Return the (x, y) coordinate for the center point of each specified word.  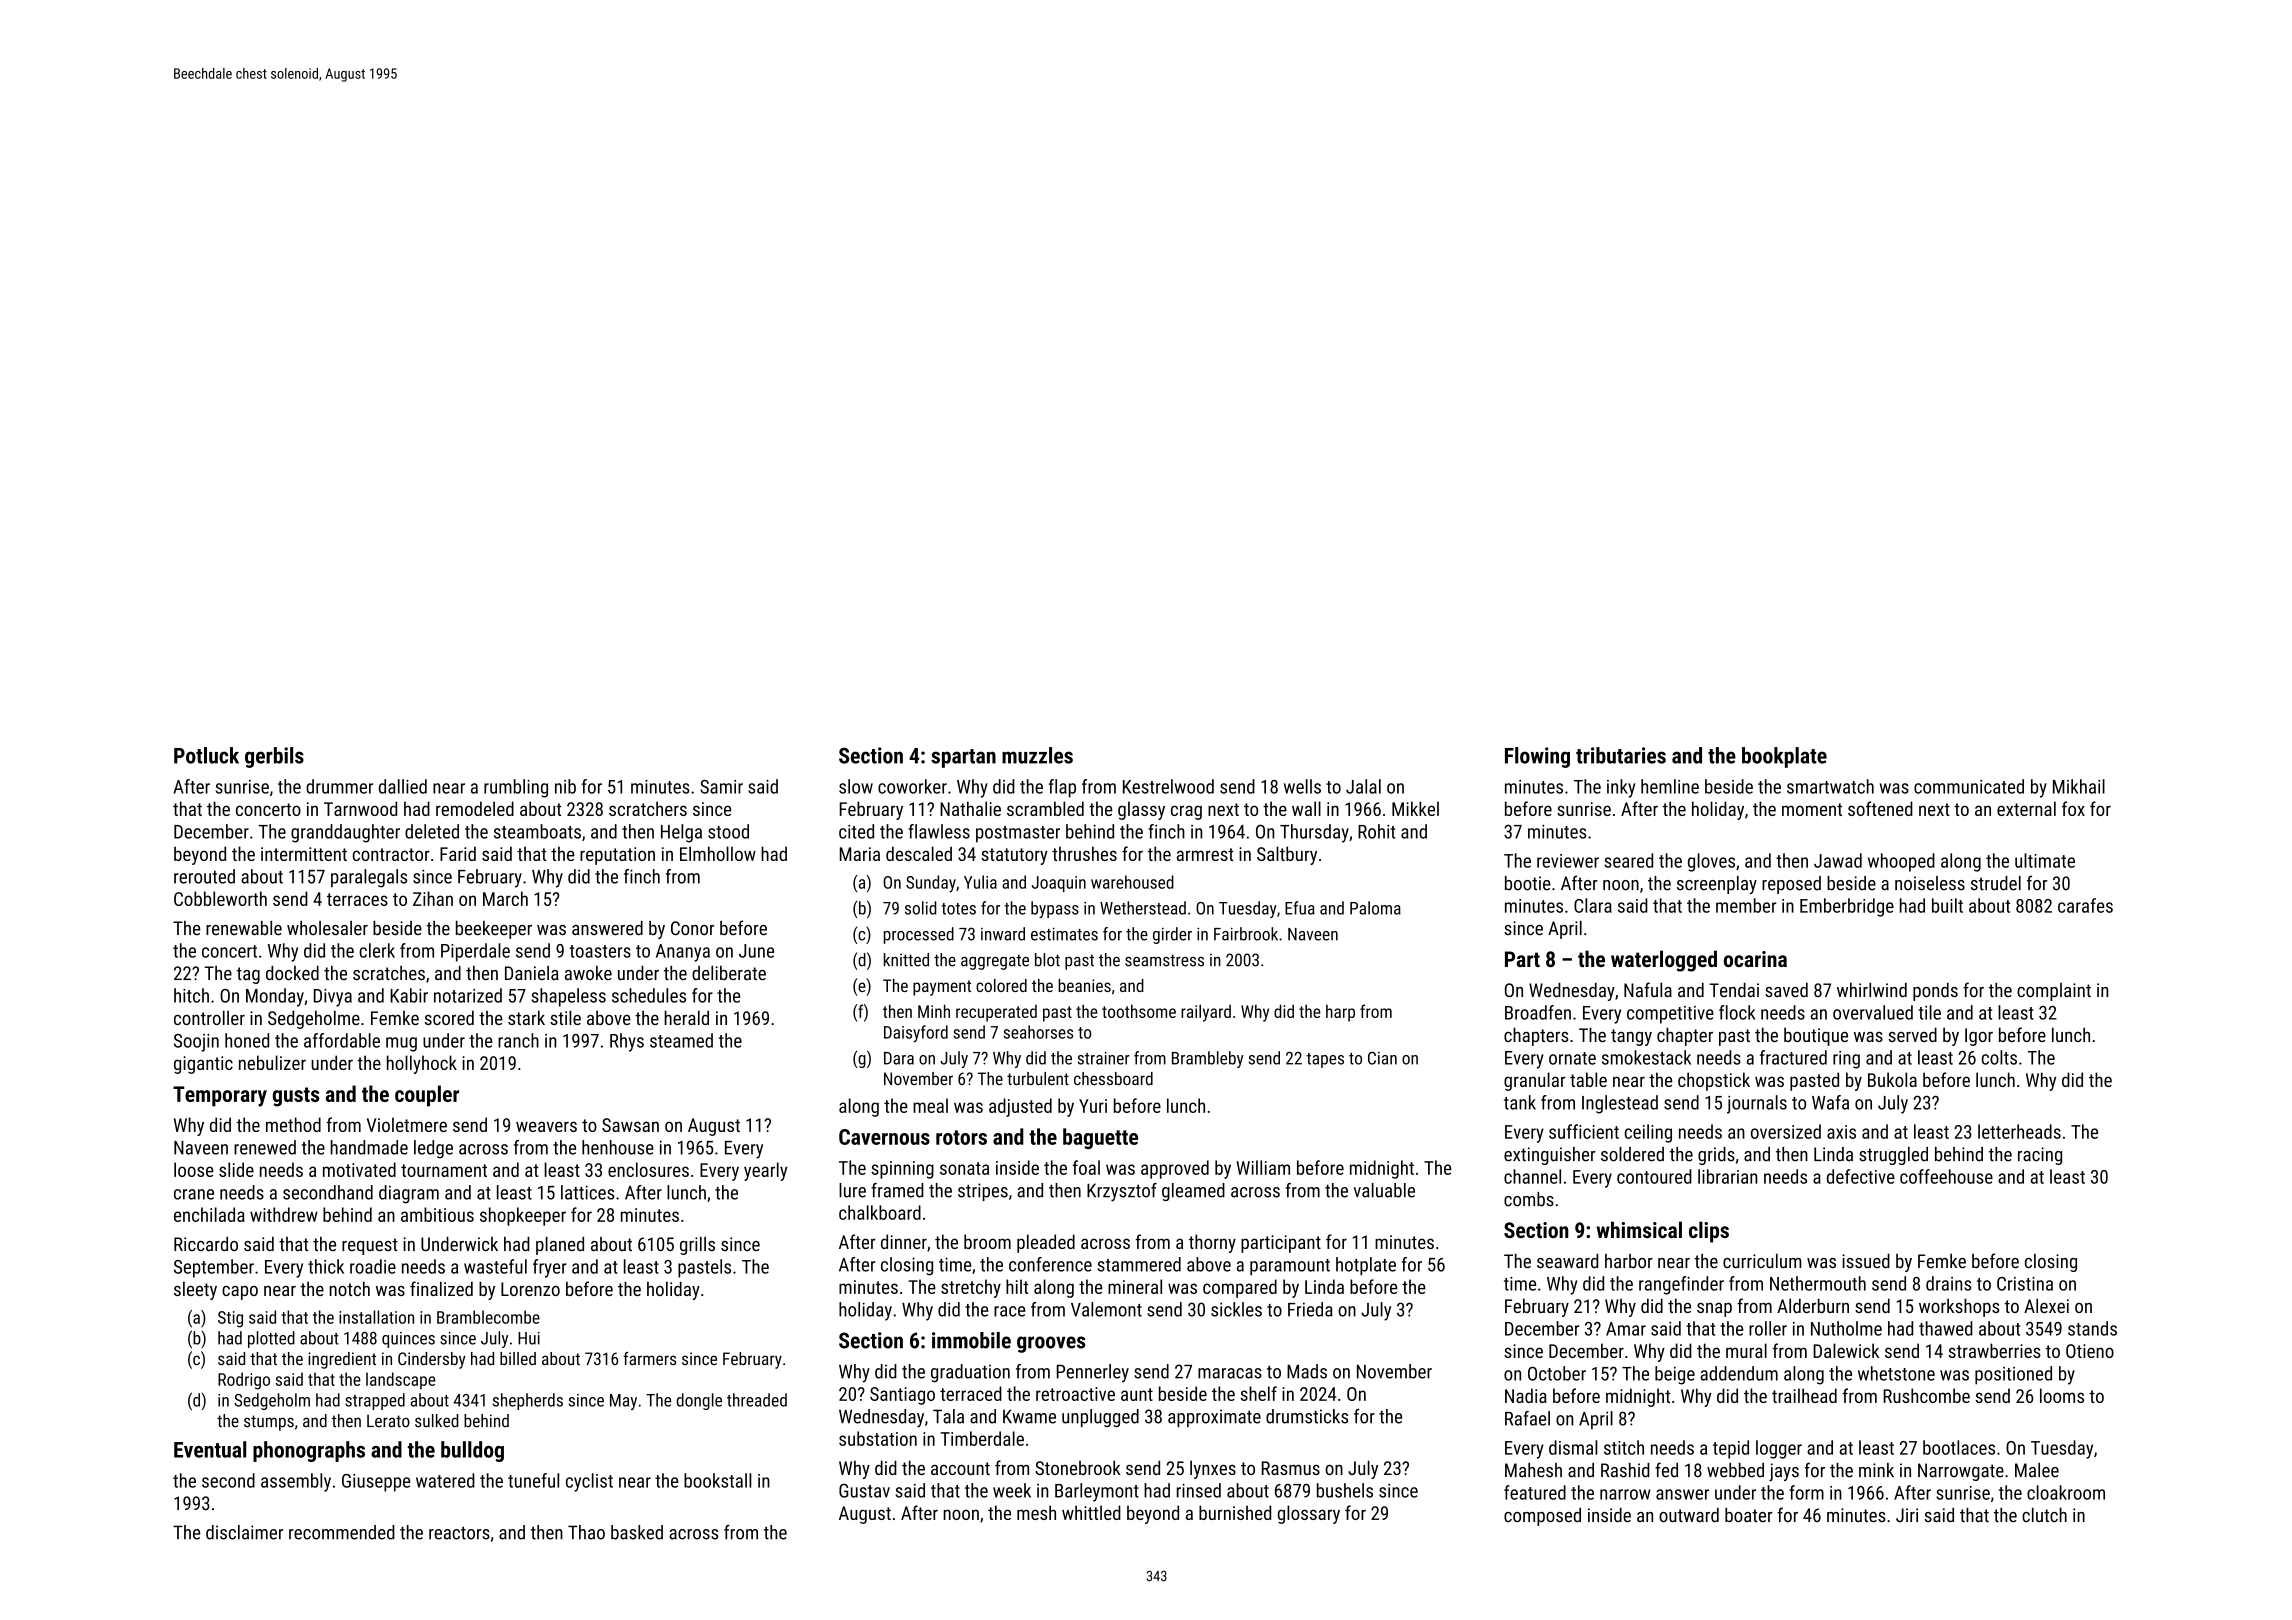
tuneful (533, 1480)
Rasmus (1291, 1468)
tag (248, 975)
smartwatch (1830, 786)
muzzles (1037, 755)
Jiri (1907, 1515)
